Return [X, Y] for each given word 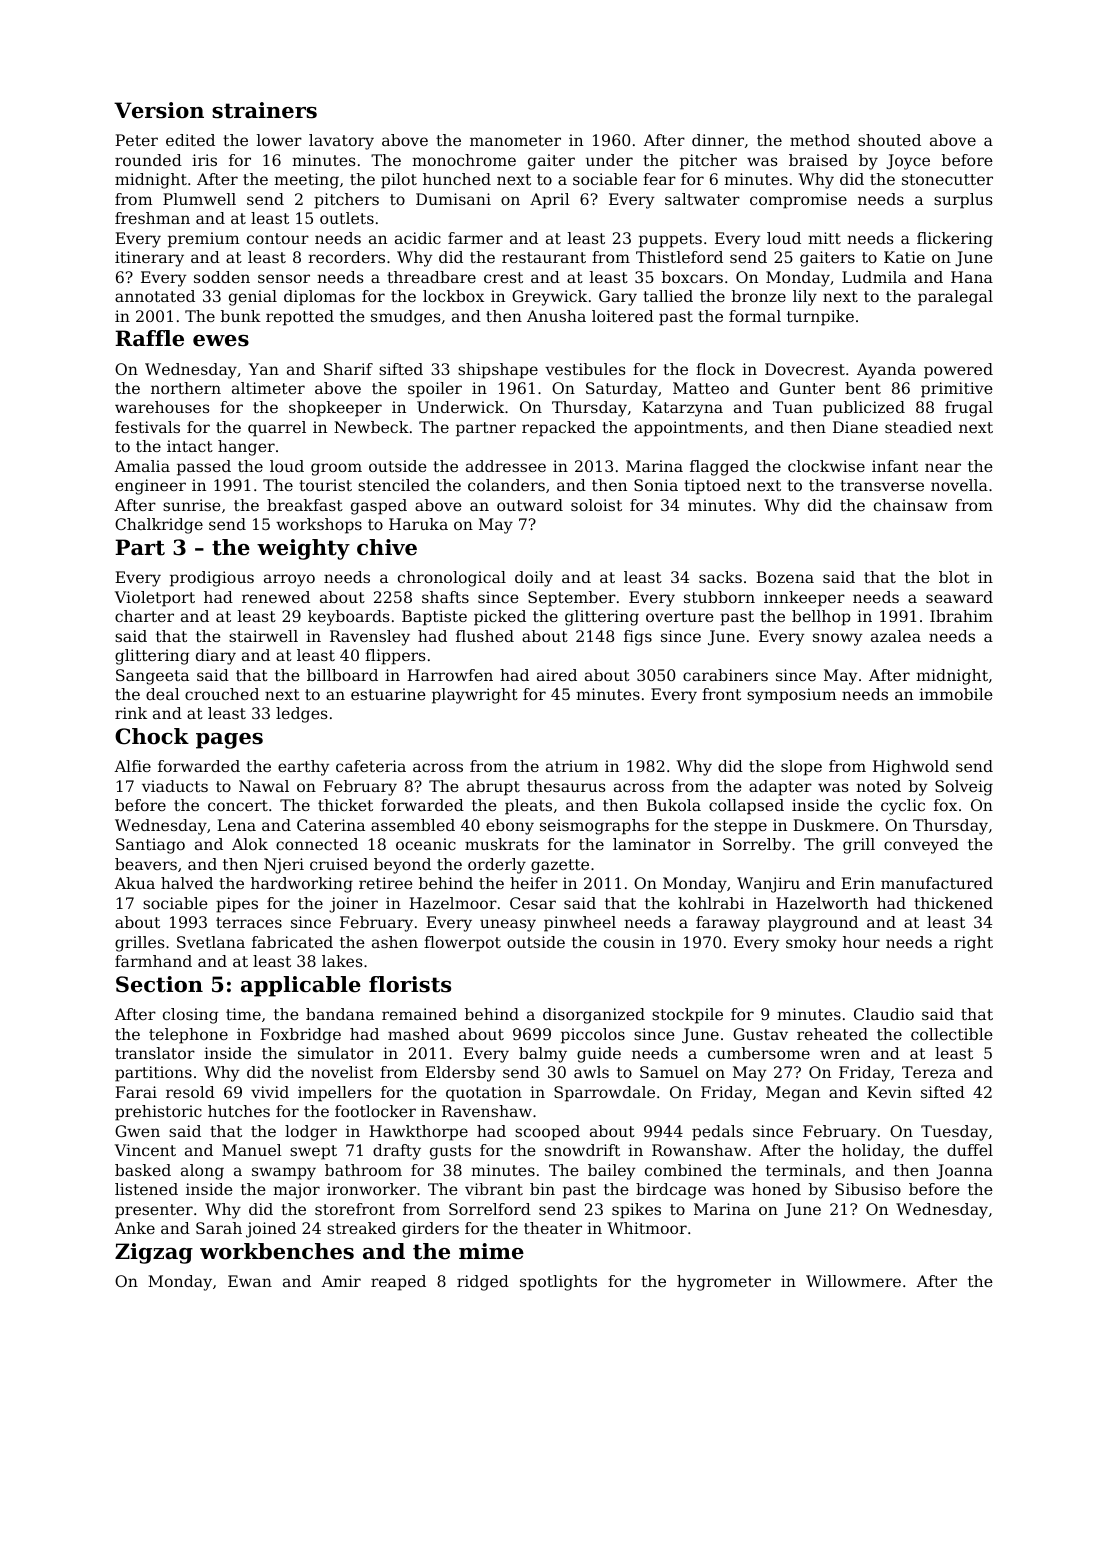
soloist [596, 505]
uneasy [508, 925]
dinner [718, 140]
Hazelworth [822, 903]
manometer [515, 140]
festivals [147, 427]
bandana [340, 1014]
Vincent [145, 1150]
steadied [918, 427]
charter [144, 616]
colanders [506, 485]
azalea [896, 636]
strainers [264, 110]
